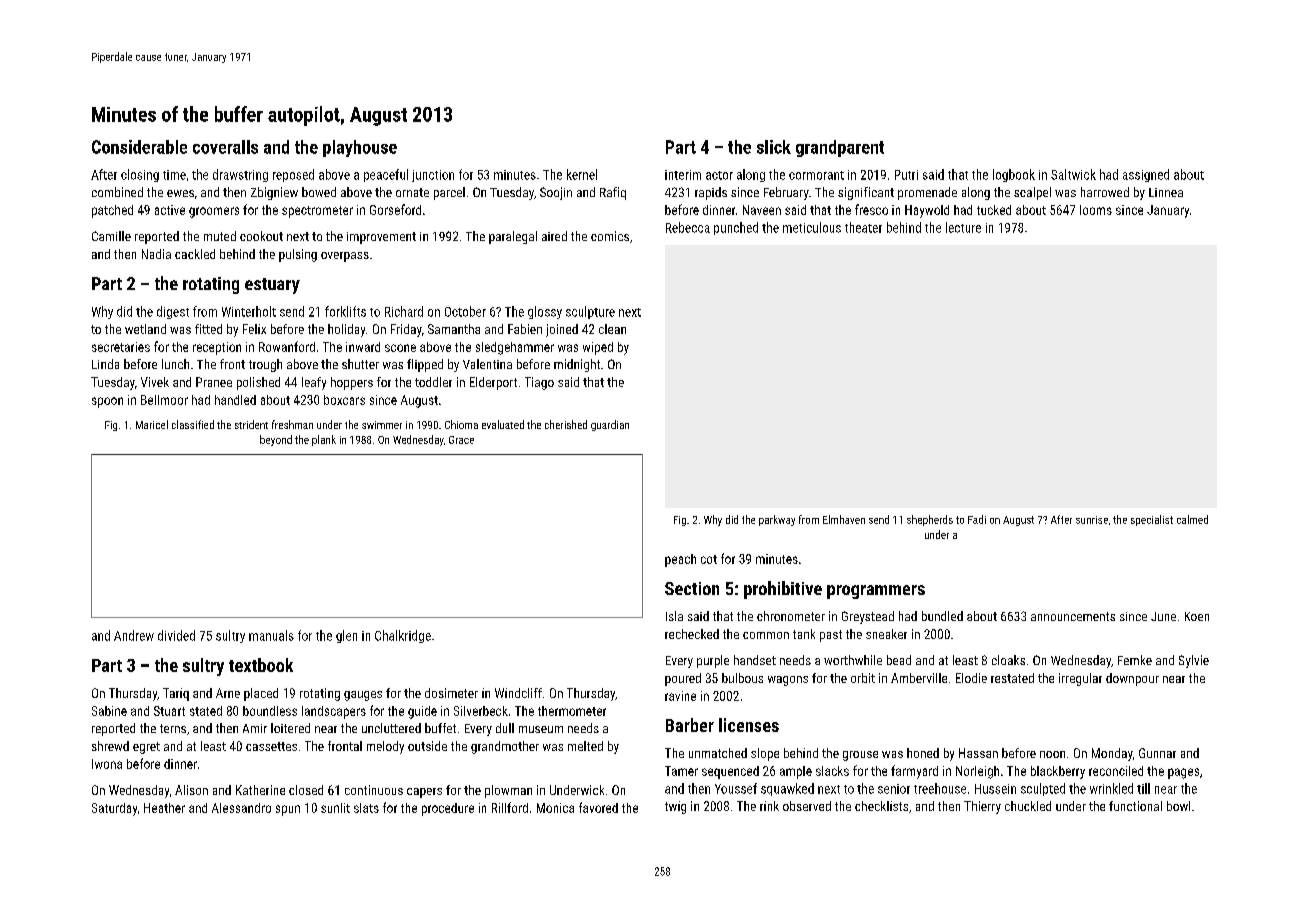  What do you see at coordinates (791, 616) in the screenshot?
I see `chronometer` at bounding box center [791, 616].
